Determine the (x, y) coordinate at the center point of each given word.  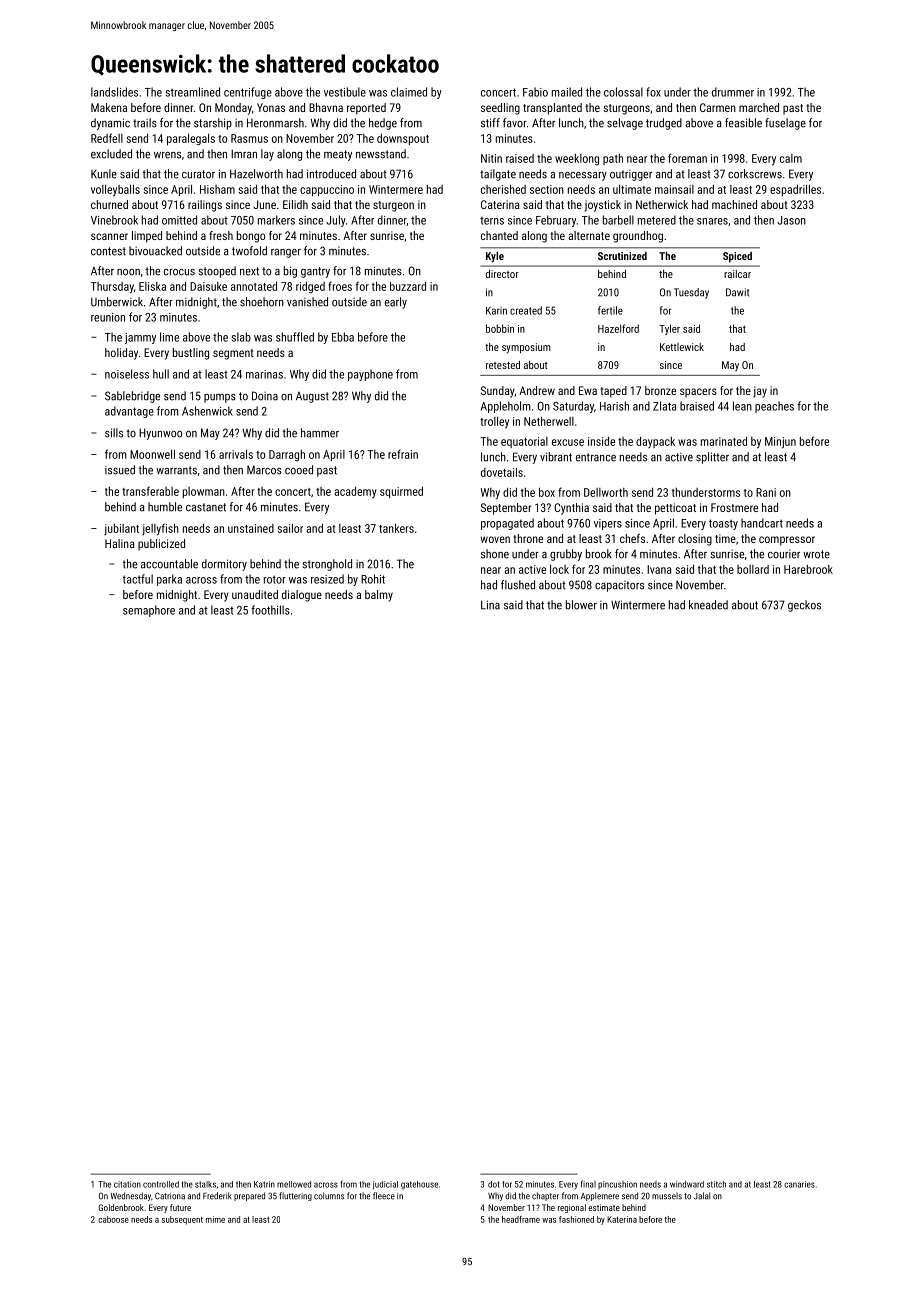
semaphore (149, 611)
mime (215, 1219)
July (336, 221)
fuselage (785, 124)
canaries (799, 1184)
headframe (521, 1219)
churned (109, 204)
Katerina (622, 1219)
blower (581, 605)
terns (492, 220)
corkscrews (755, 174)
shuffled (295, 337)
